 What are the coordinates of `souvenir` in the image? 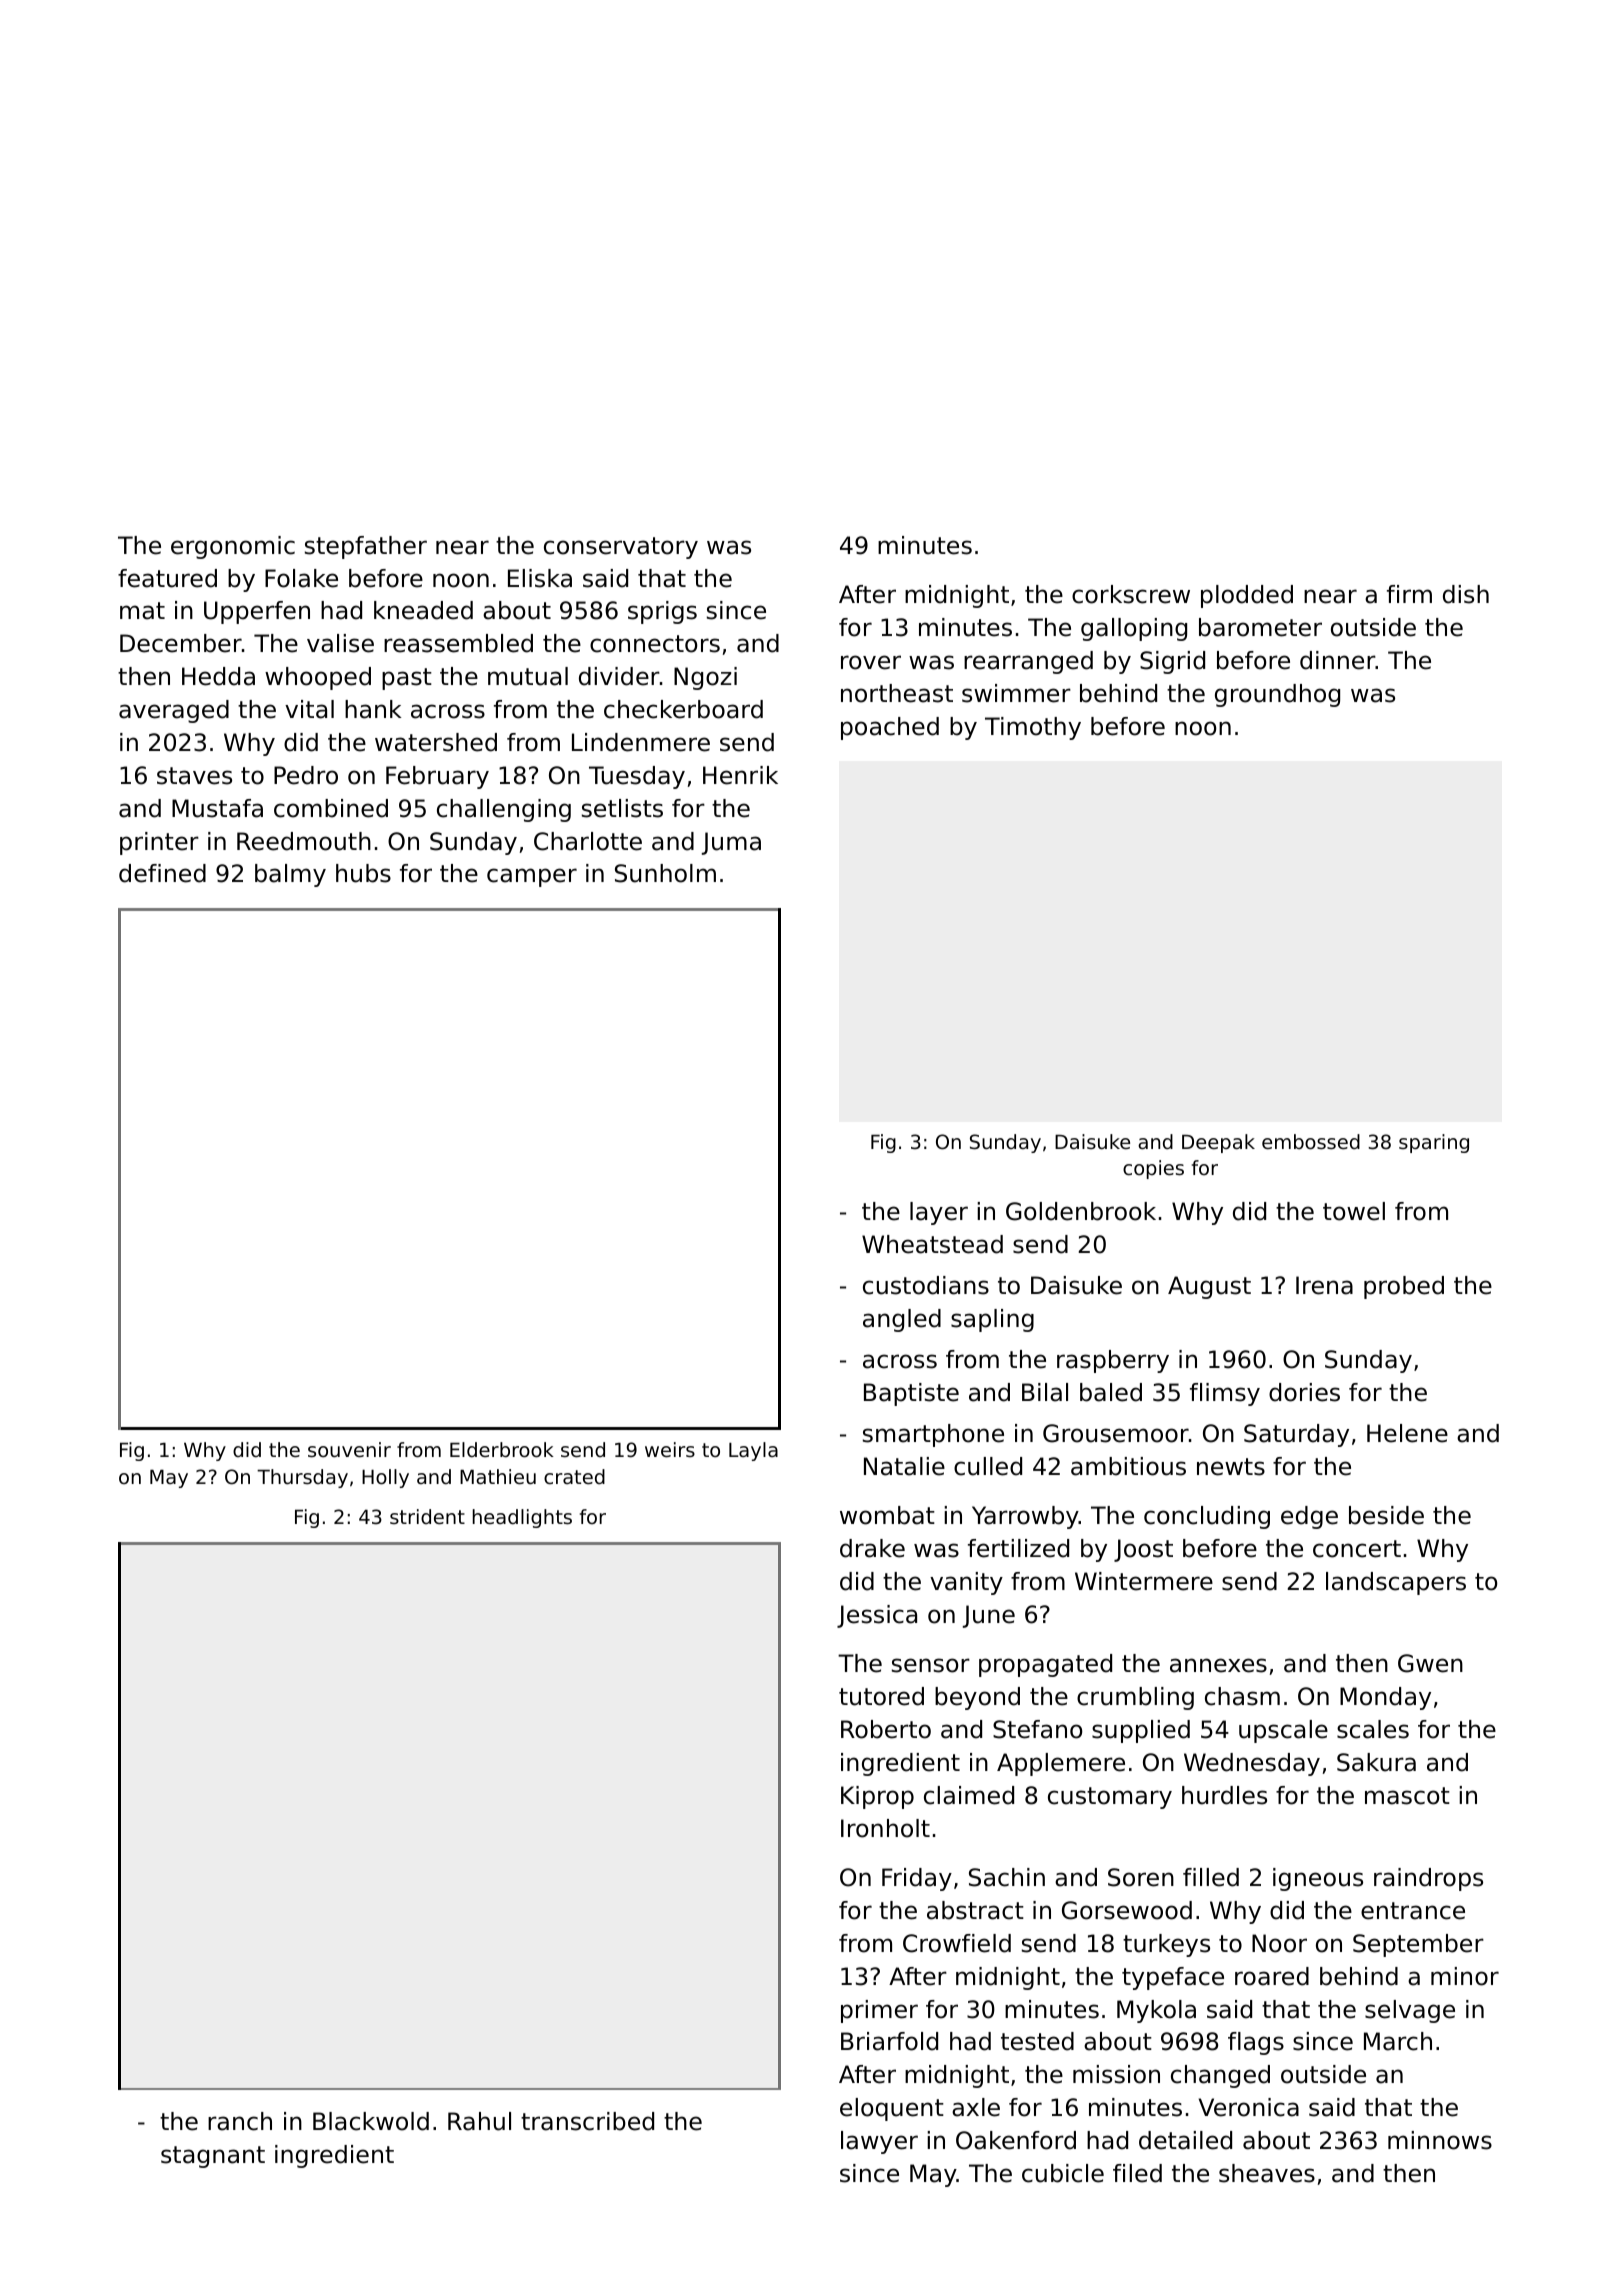 It's located at (349, 1450).
